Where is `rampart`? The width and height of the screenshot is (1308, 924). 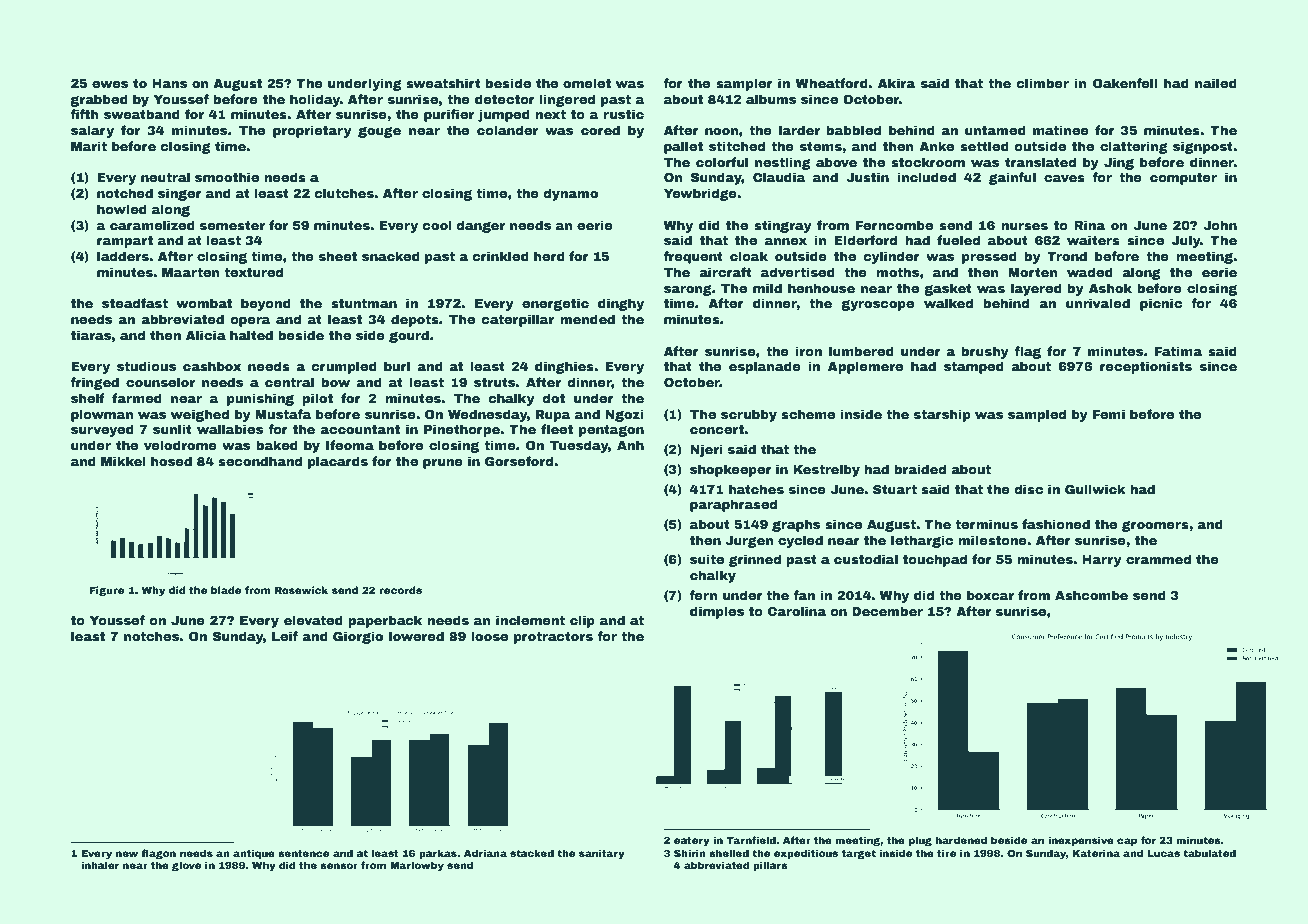
rampart is located at coordinates (125, 242).
